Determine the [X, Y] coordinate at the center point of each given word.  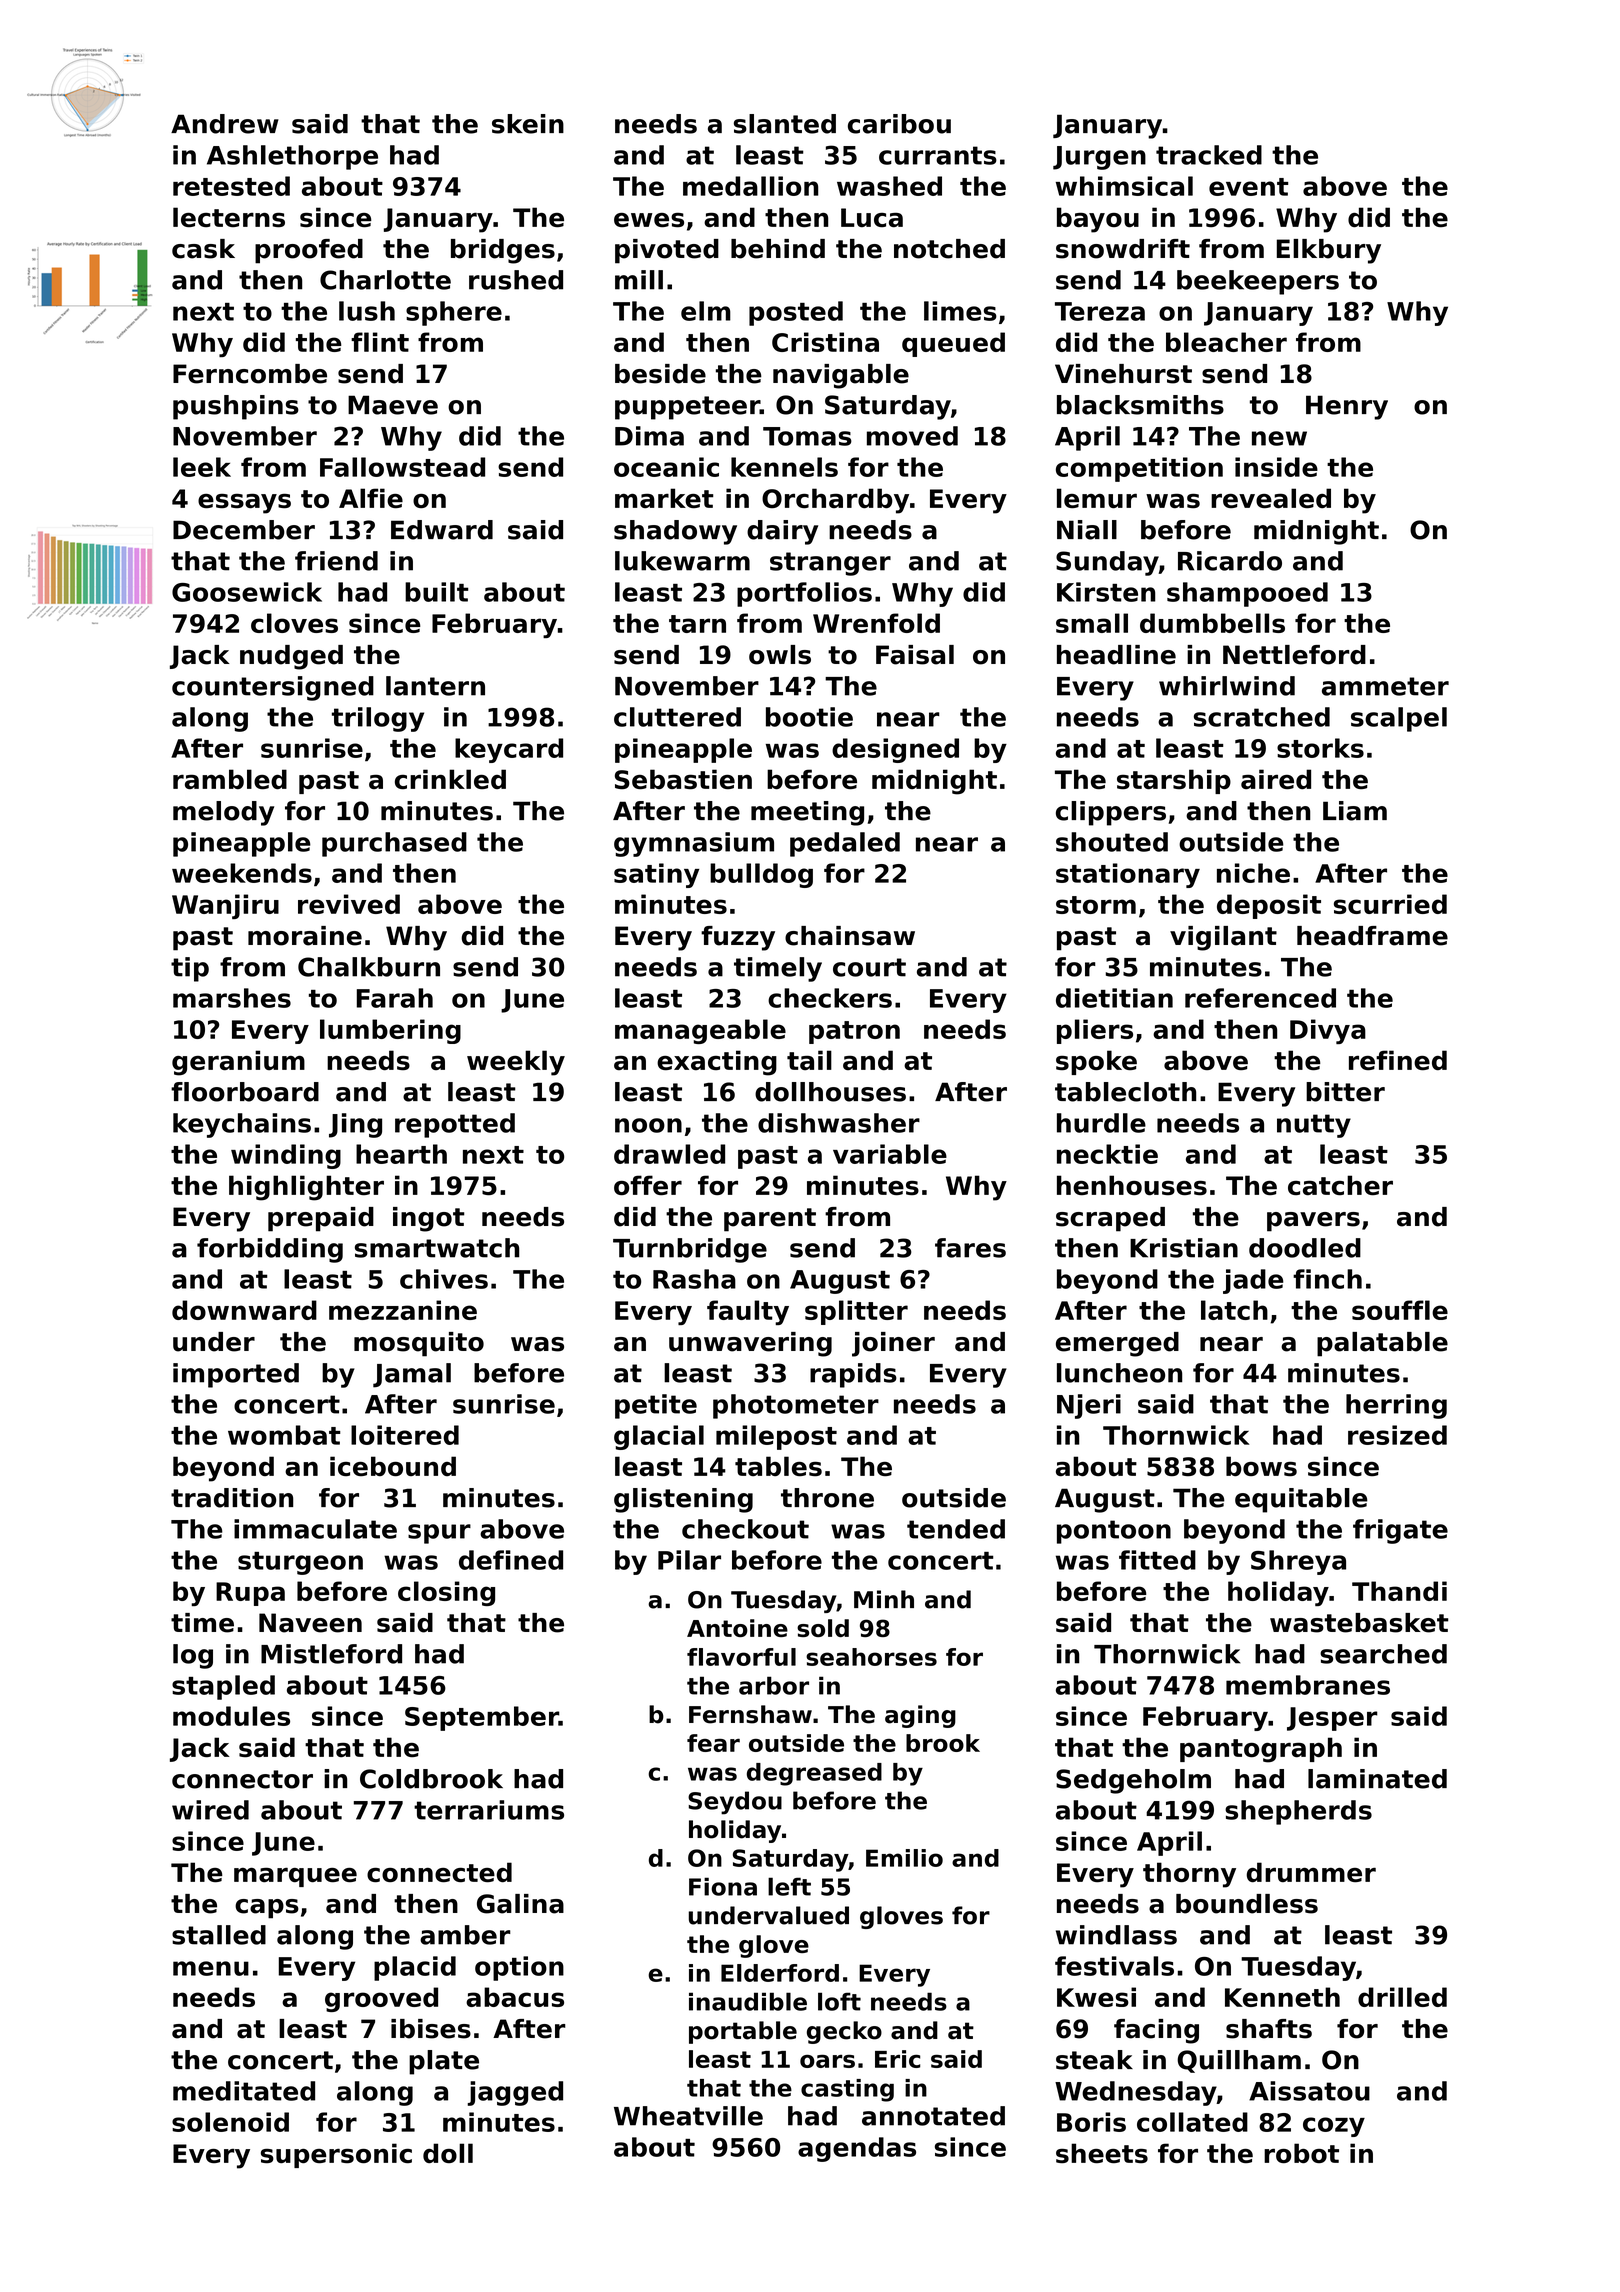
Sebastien [683, 779]
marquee [295, 1877]
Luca [872, 218]
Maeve [393, 405]
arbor [774, 1685]
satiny [656, 875]
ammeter [1385, 686]
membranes [1308, 1685]
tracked [1209, 155]
